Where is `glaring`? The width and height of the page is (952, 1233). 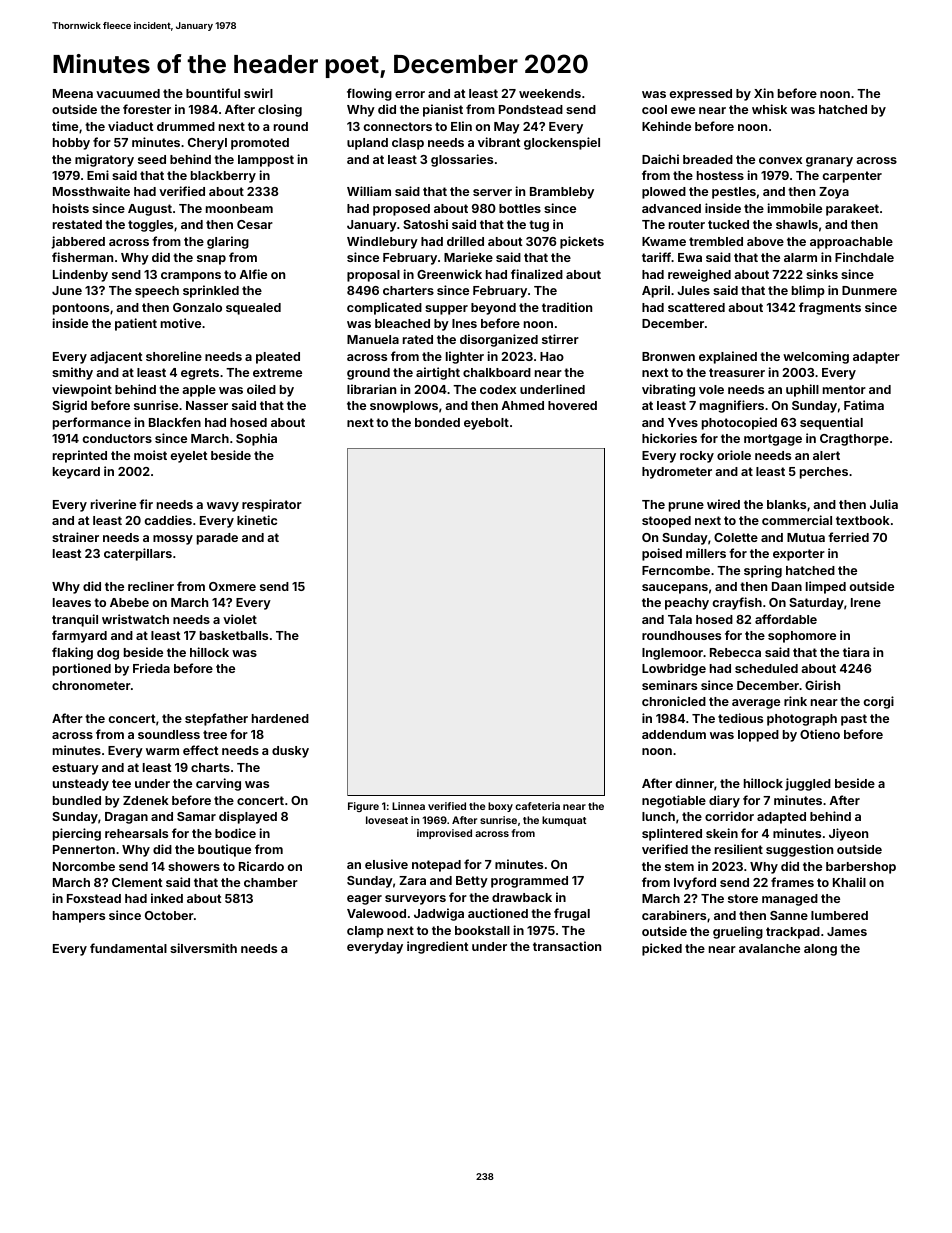 glaring is located at coordinates (228, 242).
